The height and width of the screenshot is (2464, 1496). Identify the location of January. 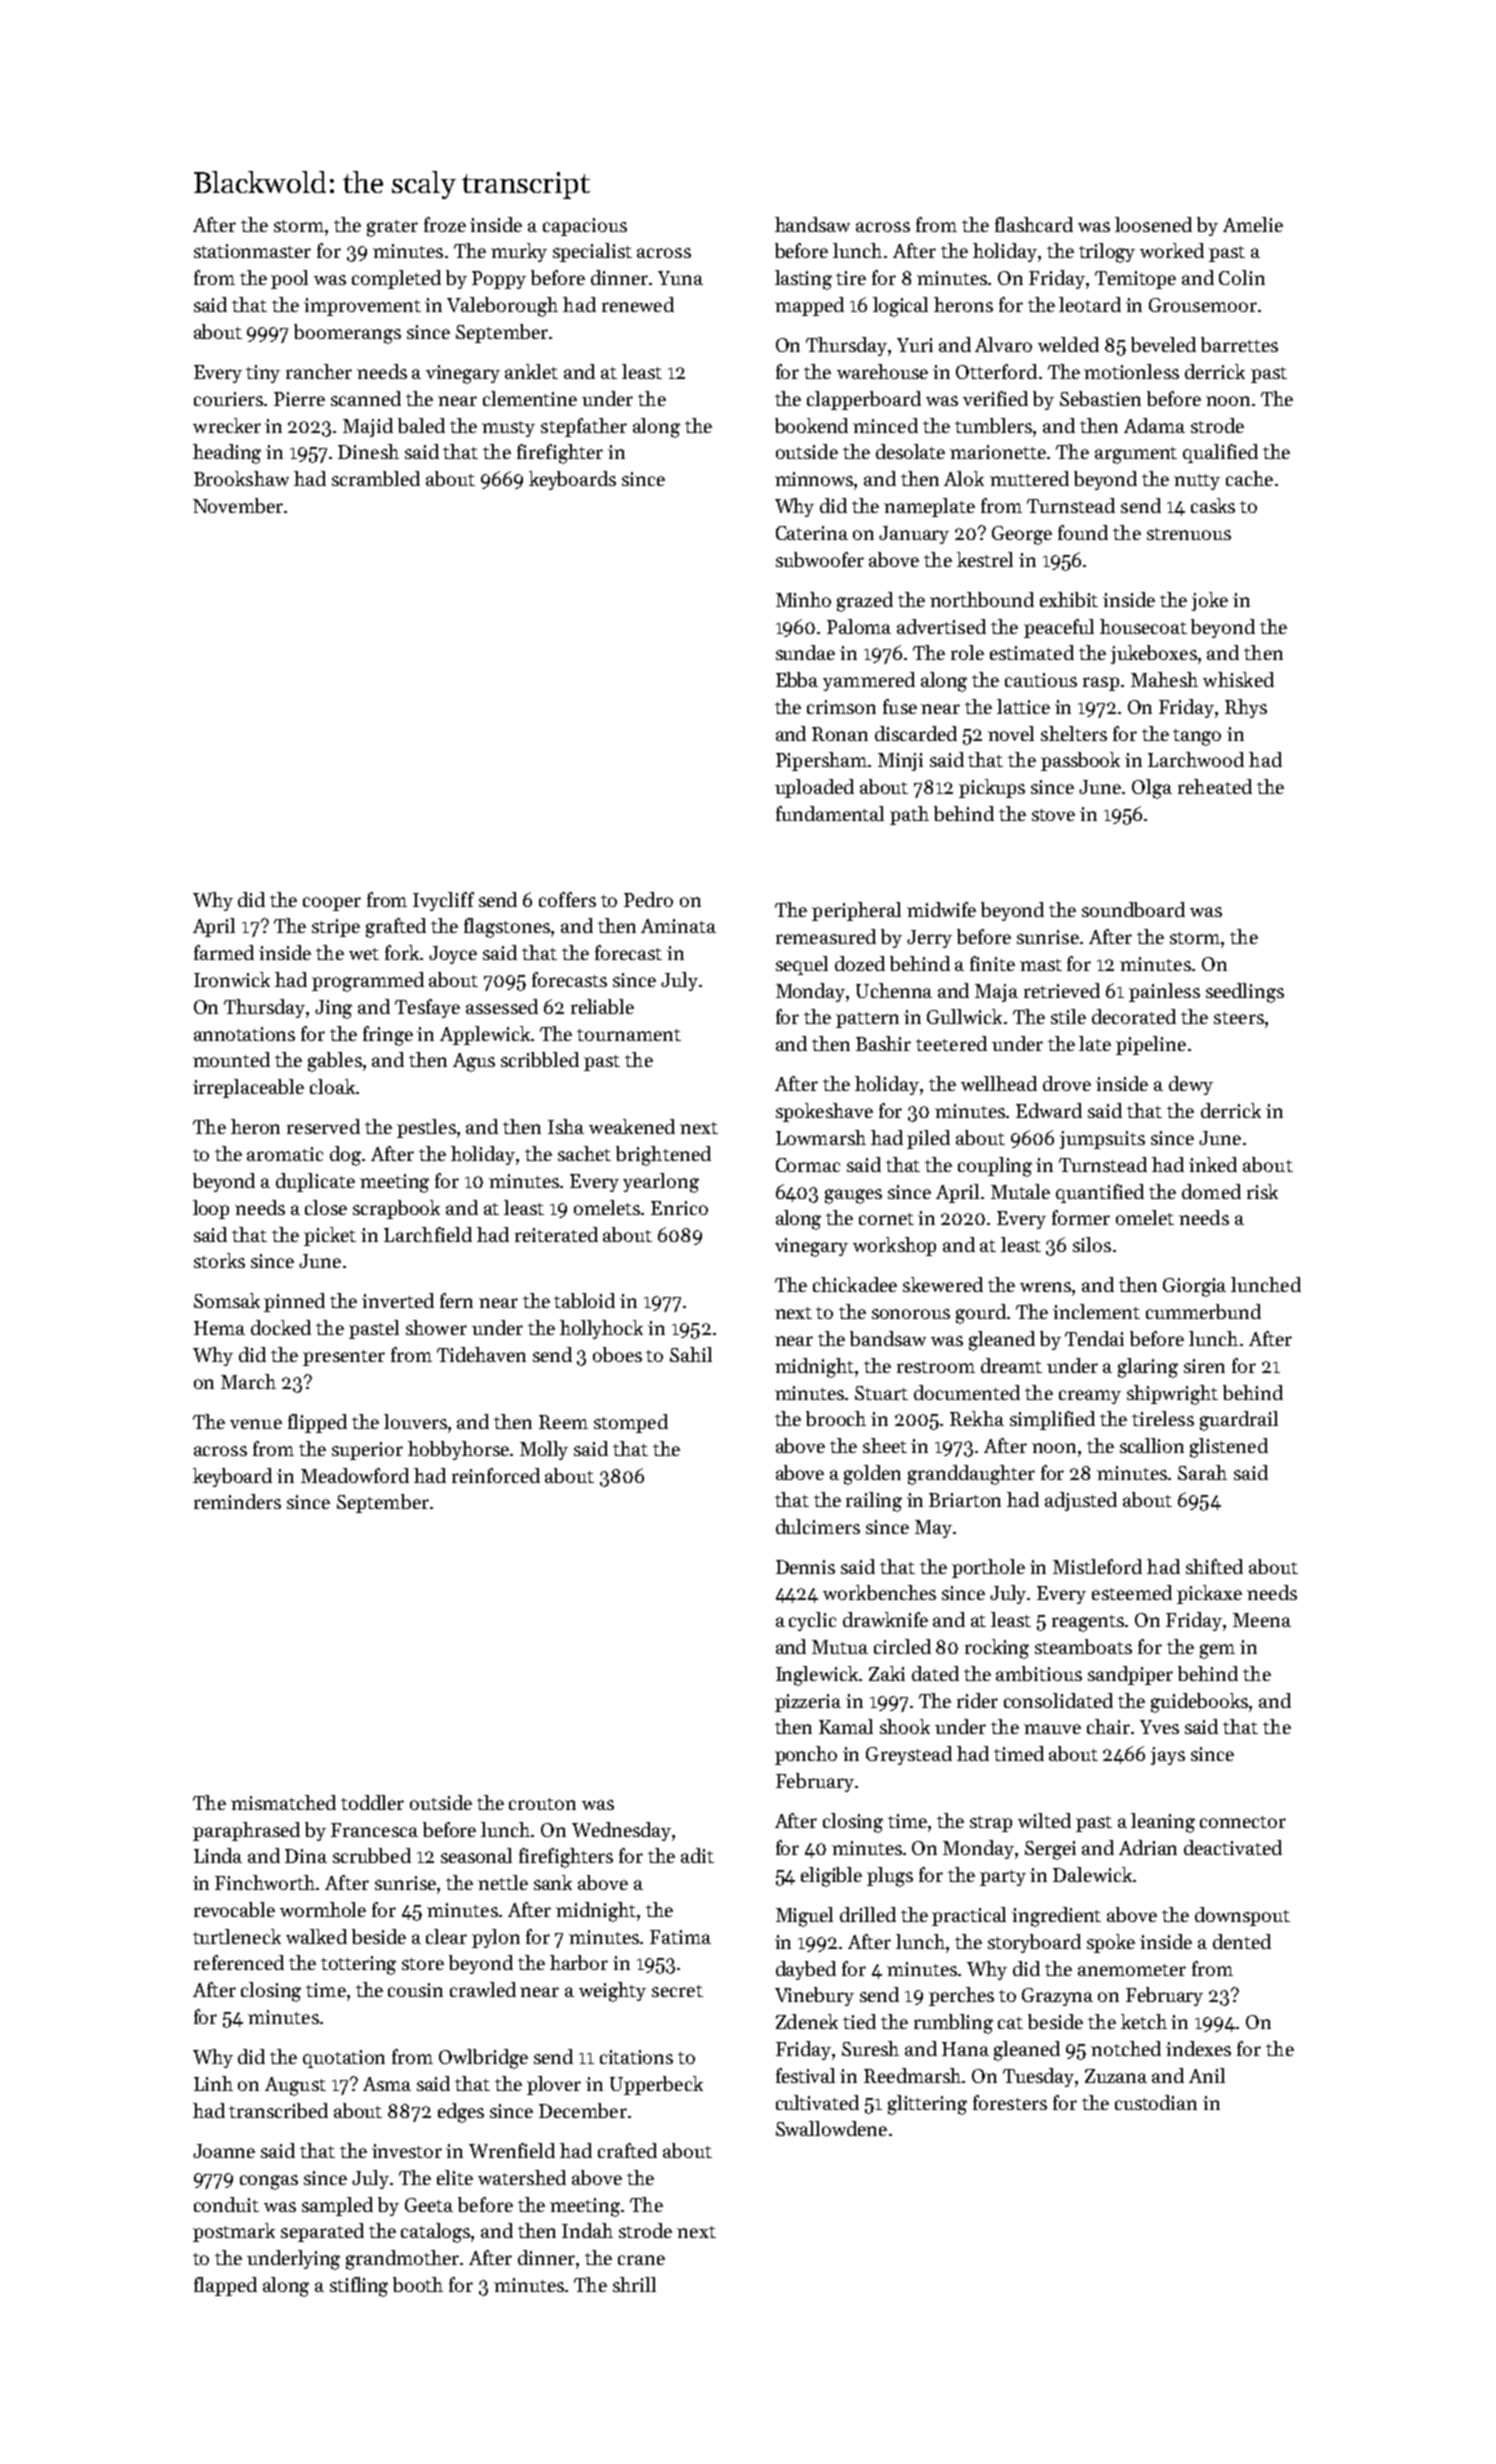
(914, 535).
